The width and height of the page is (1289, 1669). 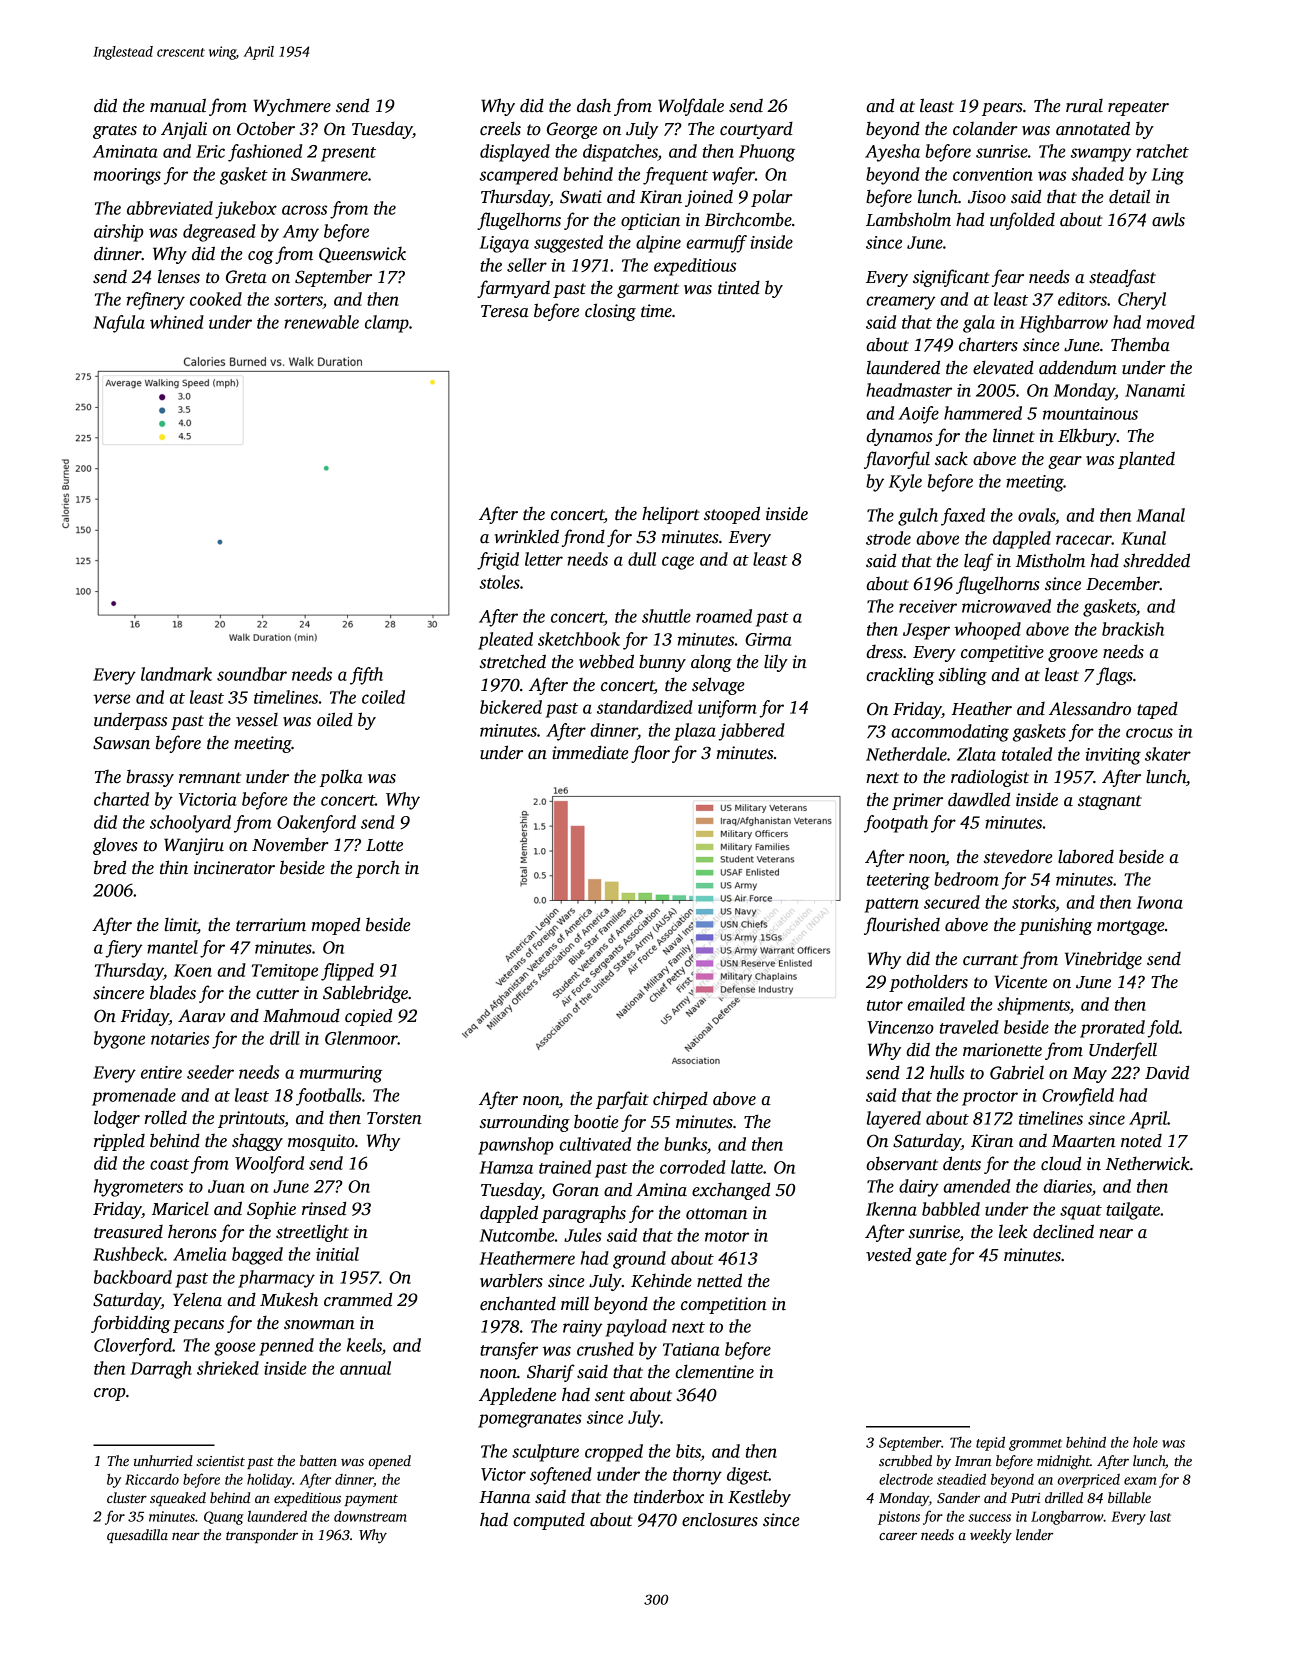 I want to click on Hamza, so click(x=506, y=1167).
